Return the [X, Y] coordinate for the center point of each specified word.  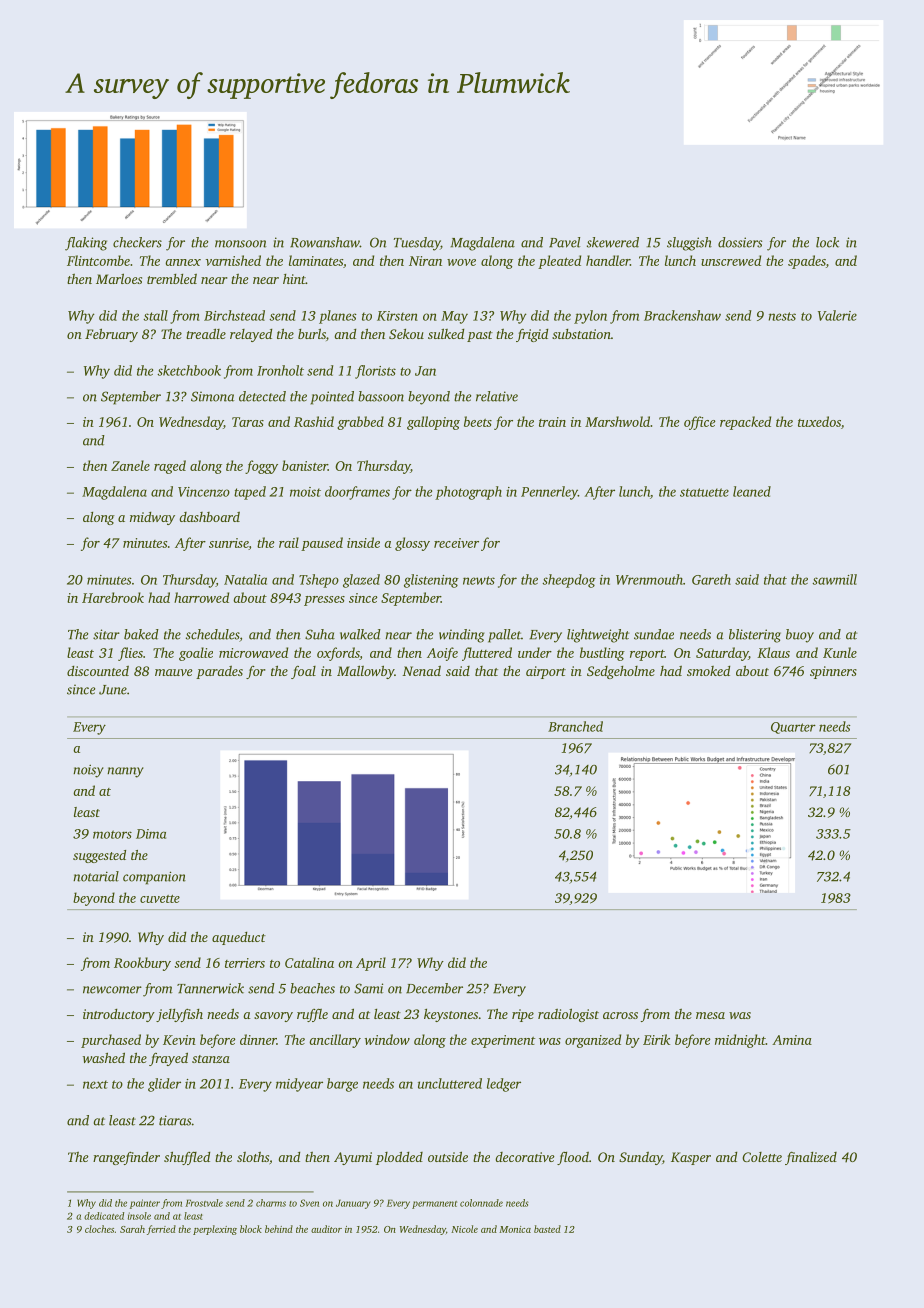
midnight [740, 1041]
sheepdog [569, 581]
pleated [559, 262]
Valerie [837, 315]
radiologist [568, 1015]
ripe [523, 1015]
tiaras [175, 1120]
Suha [320, 634]
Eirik [656, 1039]
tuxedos [819, 421]
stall [155, 315]
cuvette [160, 899]
